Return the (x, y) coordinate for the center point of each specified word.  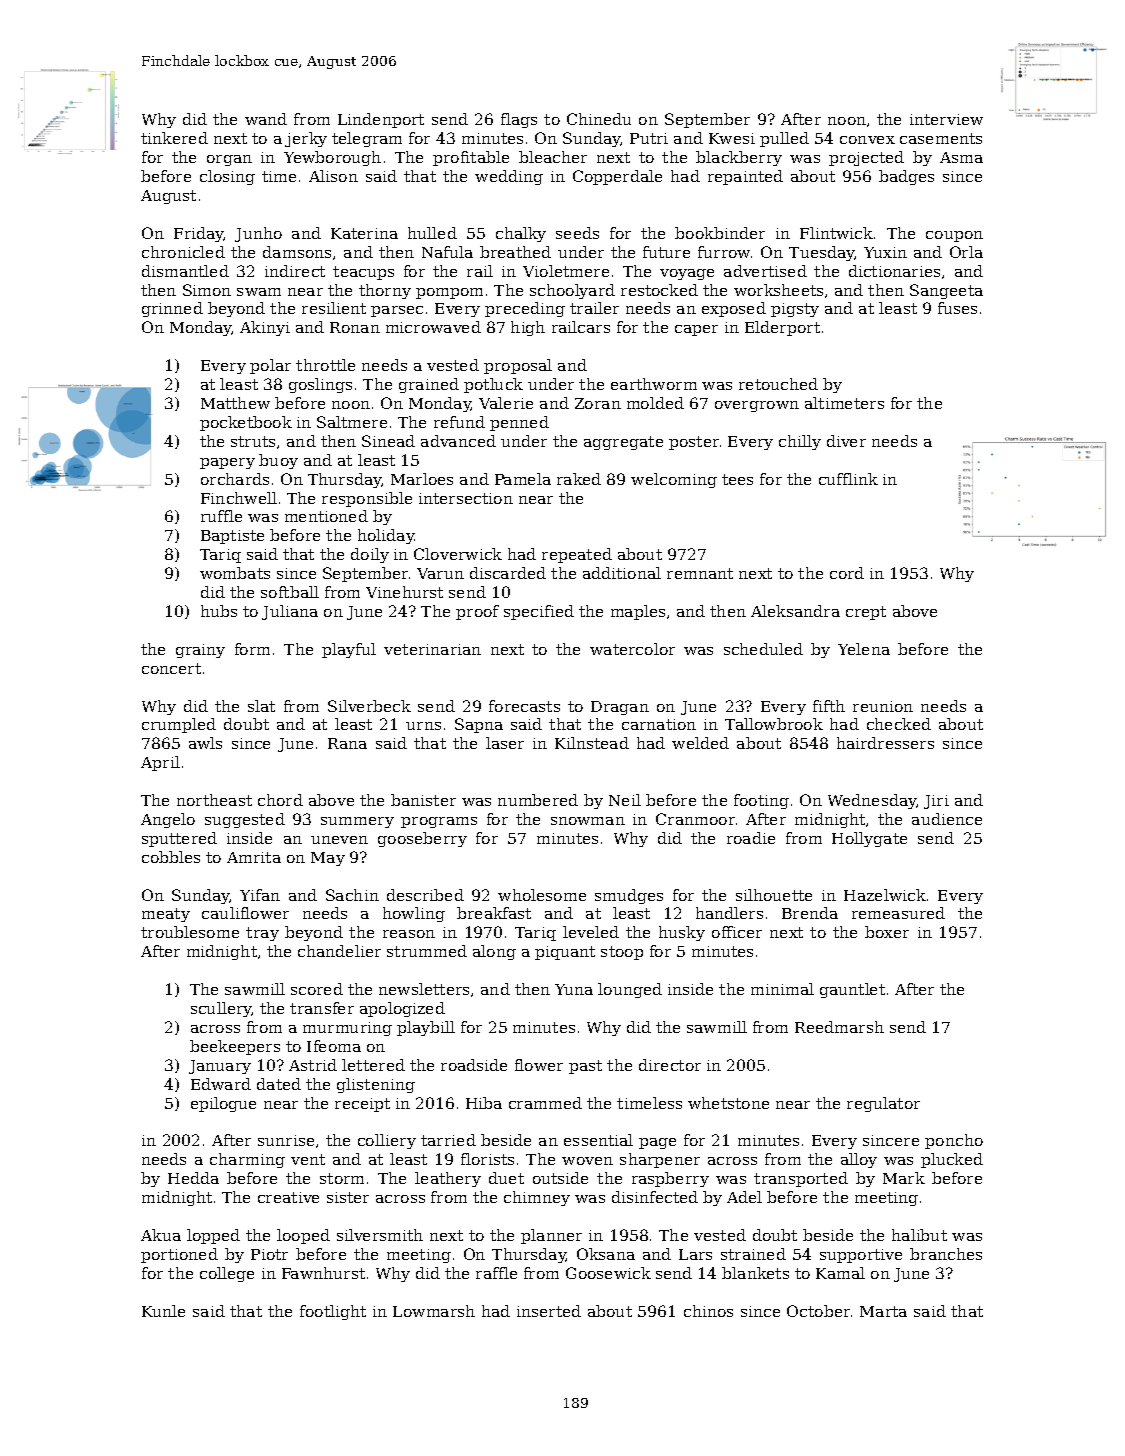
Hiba (484, 1103)
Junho (258, 234)
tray (262, 934)
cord (847, 573)
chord (280, 800)
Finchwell (239, 498)
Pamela (523, 479)
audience (947, 819)
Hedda (193, 1178)
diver (846, 441)
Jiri (936, 802)
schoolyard (572, 291)
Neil (625, 800)
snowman (588, 821)
